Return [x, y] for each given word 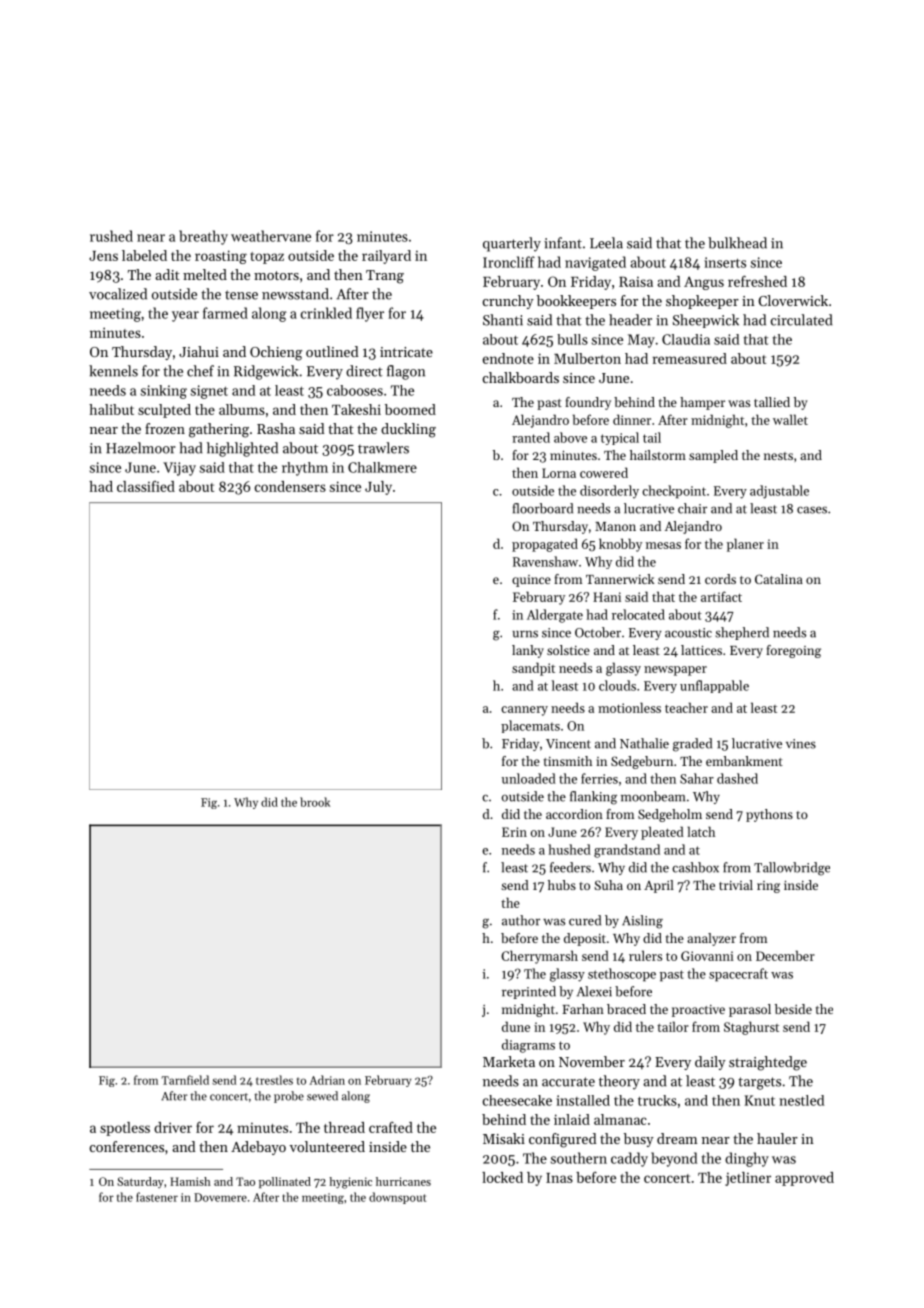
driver [173, 1127]
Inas [559, 1178]
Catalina [779, 579]
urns [525, 634]
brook [315, 802]
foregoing [793, 651]
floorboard [543, 508]
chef [200, 371]
